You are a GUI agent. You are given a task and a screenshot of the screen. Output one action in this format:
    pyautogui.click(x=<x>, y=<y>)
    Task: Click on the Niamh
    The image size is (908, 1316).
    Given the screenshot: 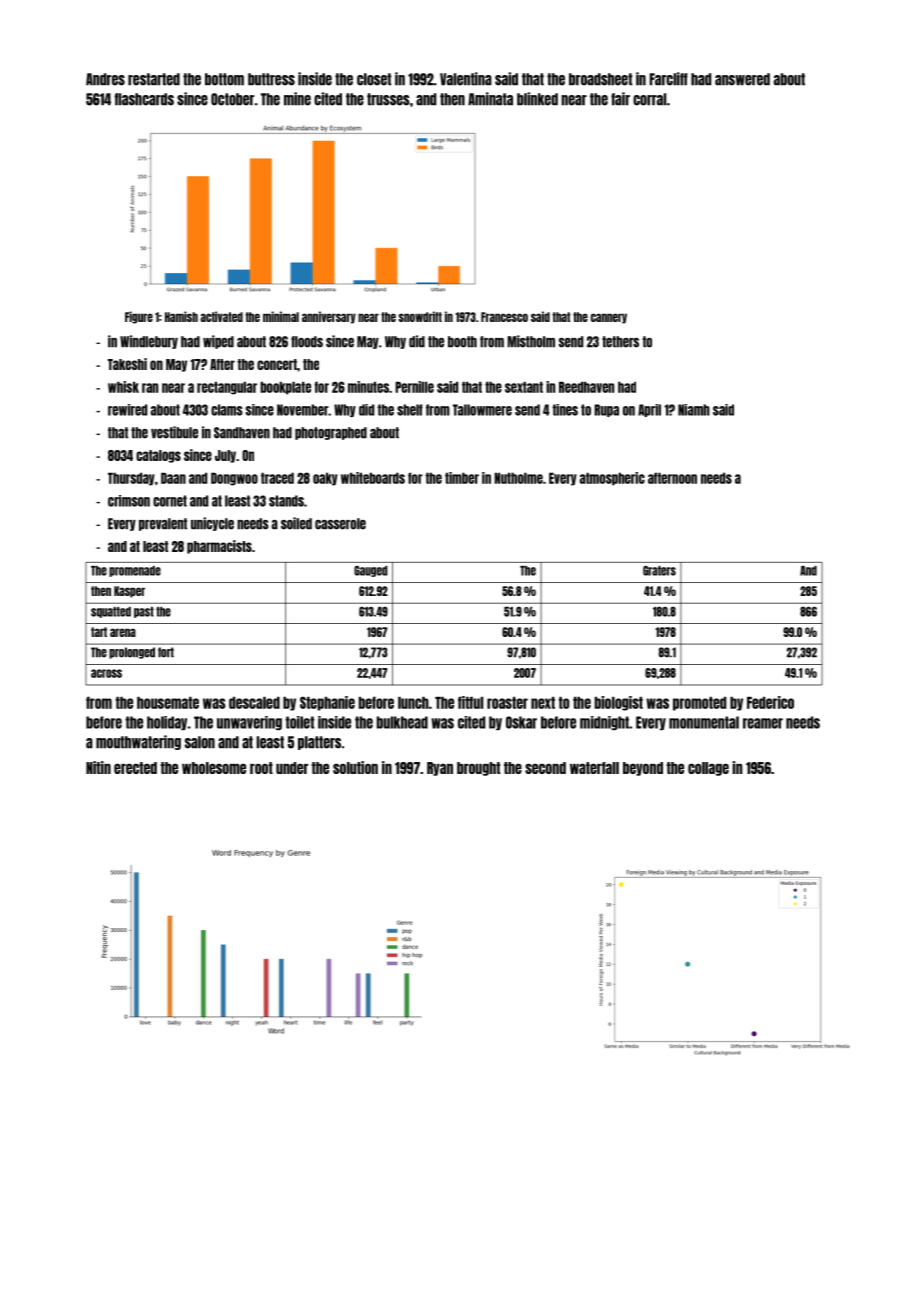 What is the action you would take?
    pyautogui.click(x=694, y=410)
